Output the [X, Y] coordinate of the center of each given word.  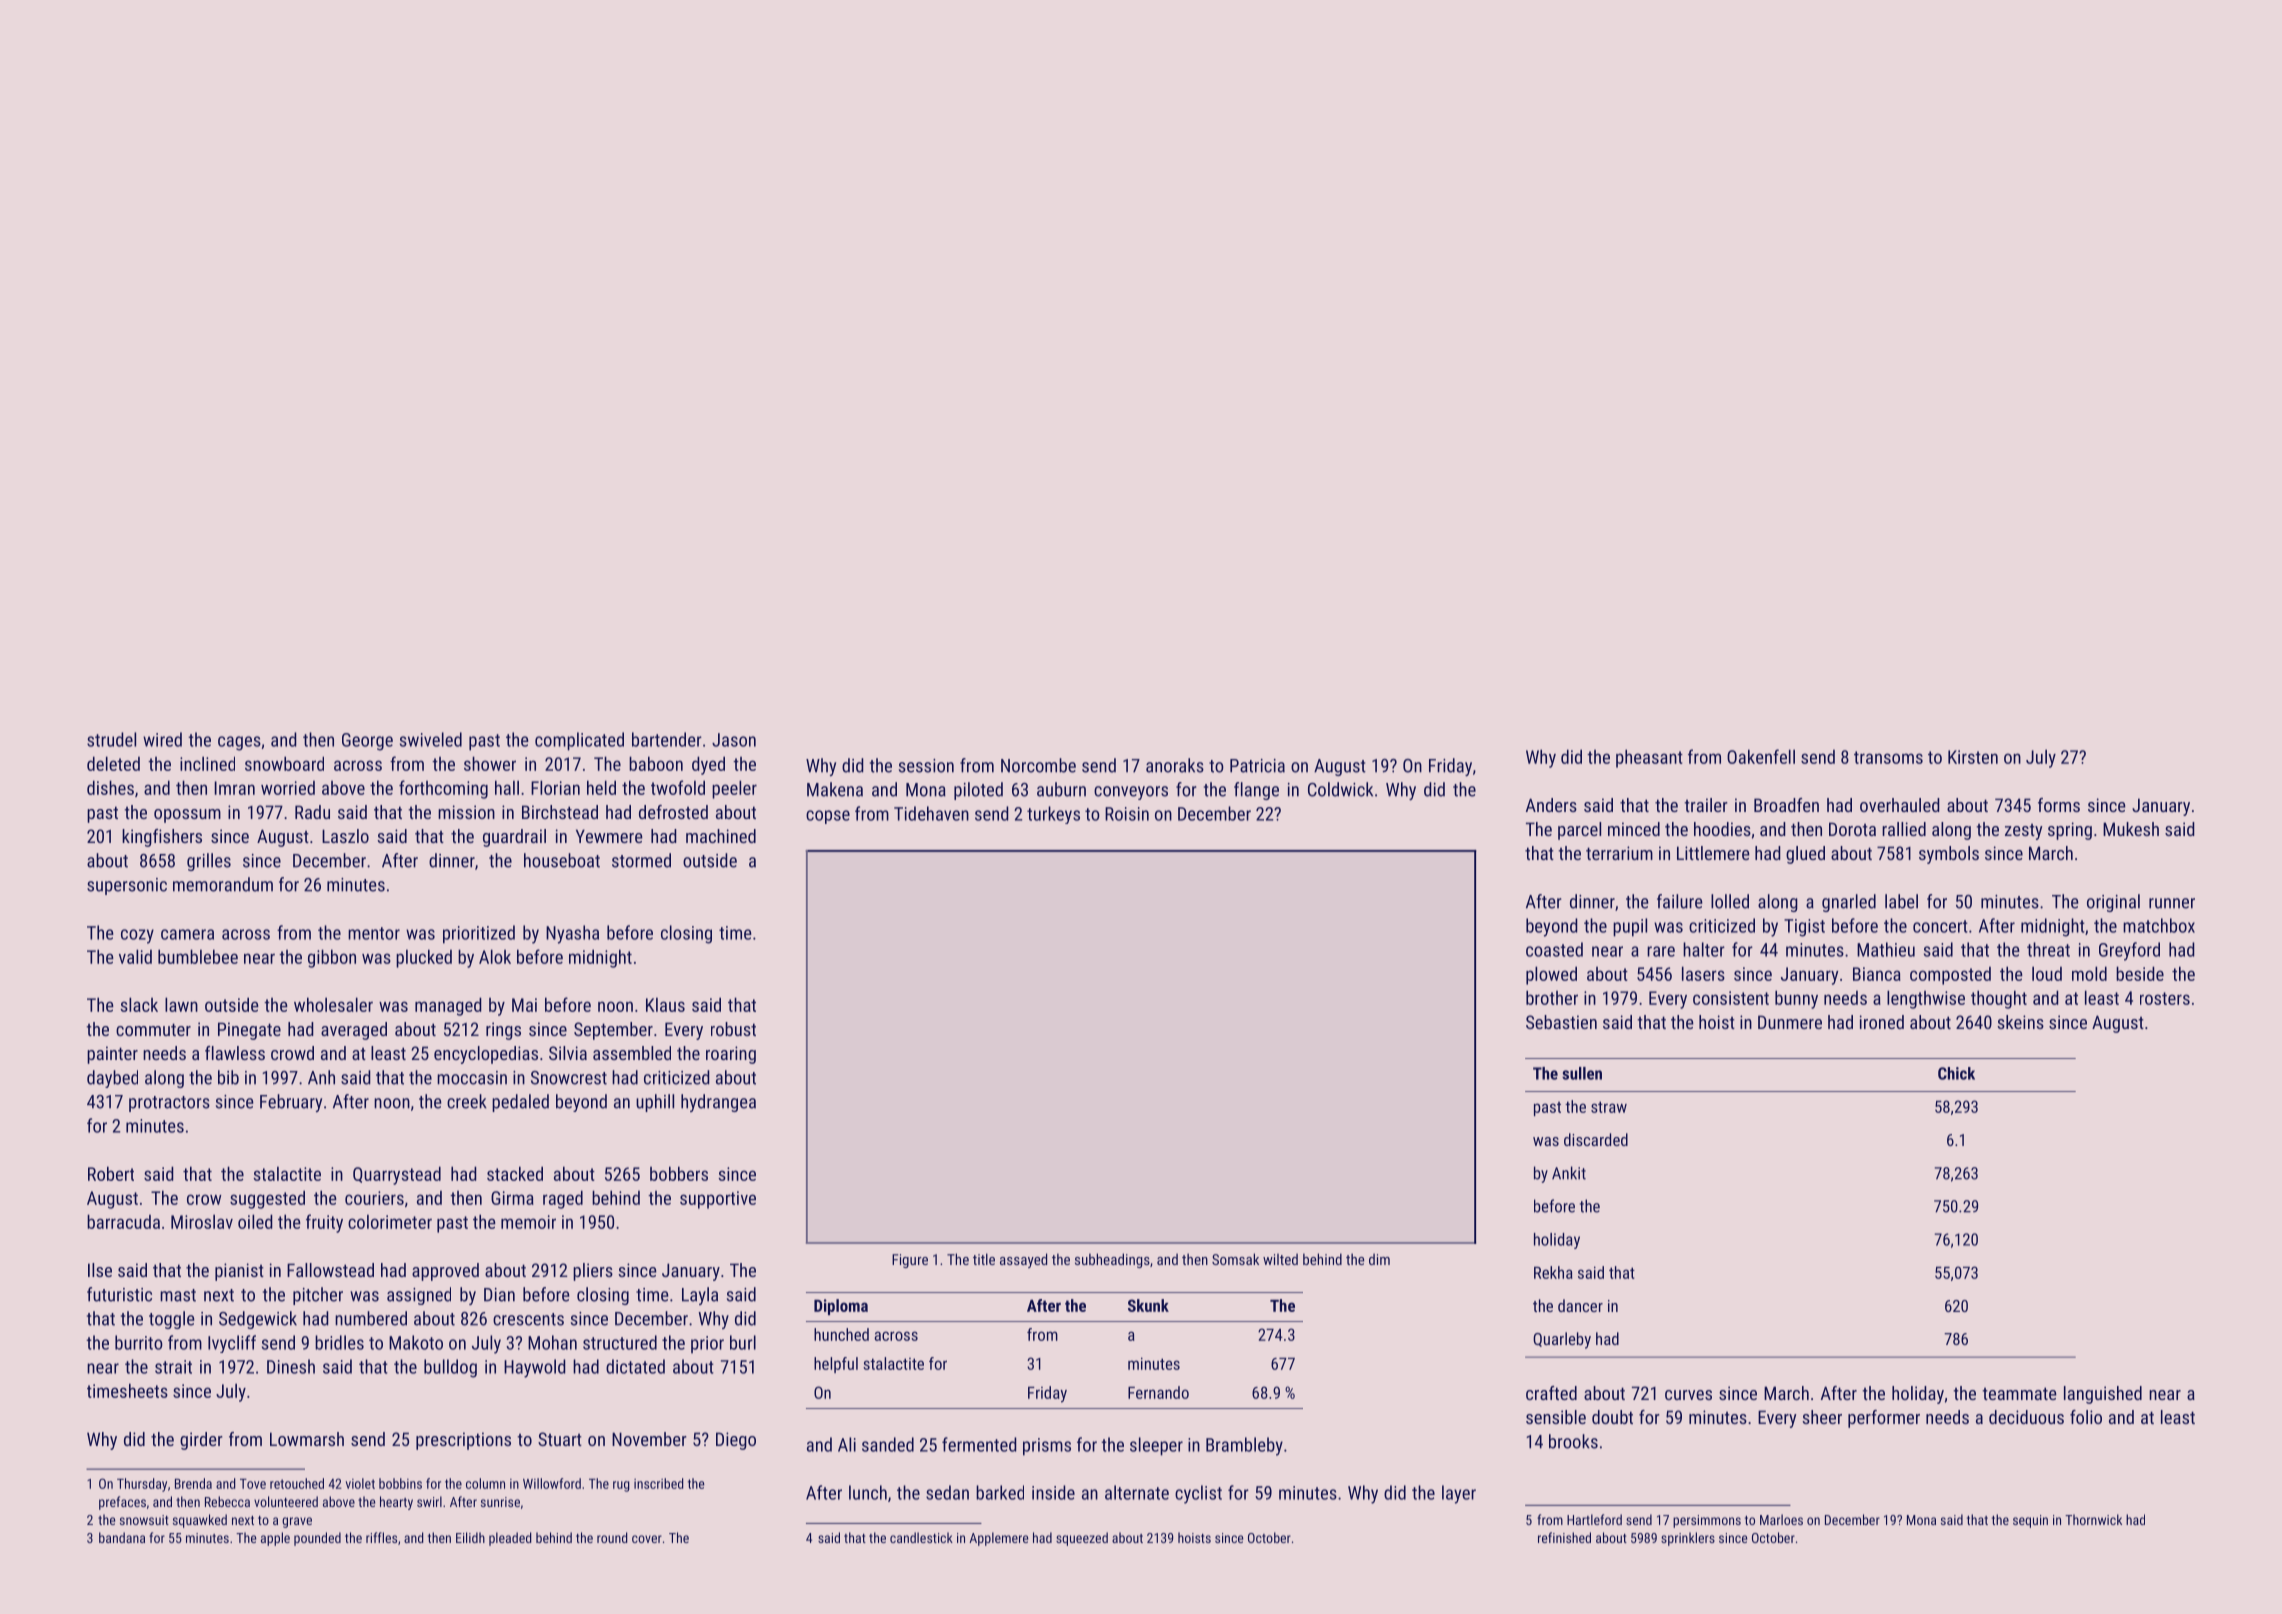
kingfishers [162, 838]
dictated [635, 1366]
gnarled [1849, 903]
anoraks [1175, 765]
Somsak [1235, 1259]
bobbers [679, 1173]
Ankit [1569, 1173]
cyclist [1198, 1494]
